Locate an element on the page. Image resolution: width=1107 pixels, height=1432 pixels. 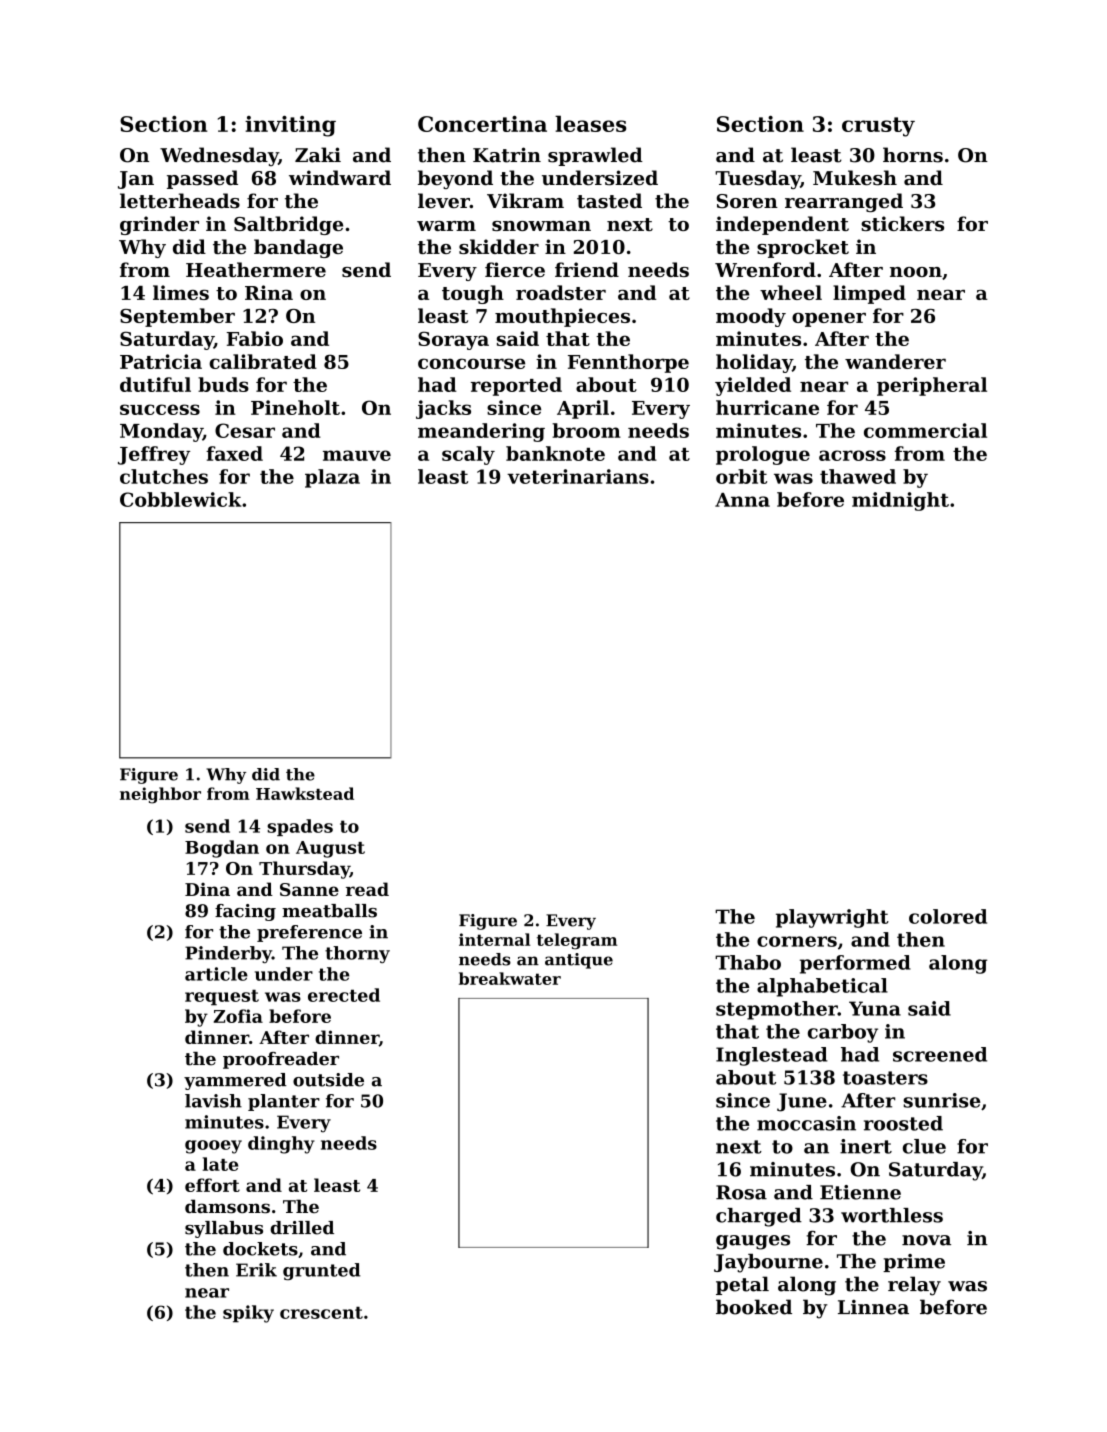
inviting is located at coordinates (290, 126).
